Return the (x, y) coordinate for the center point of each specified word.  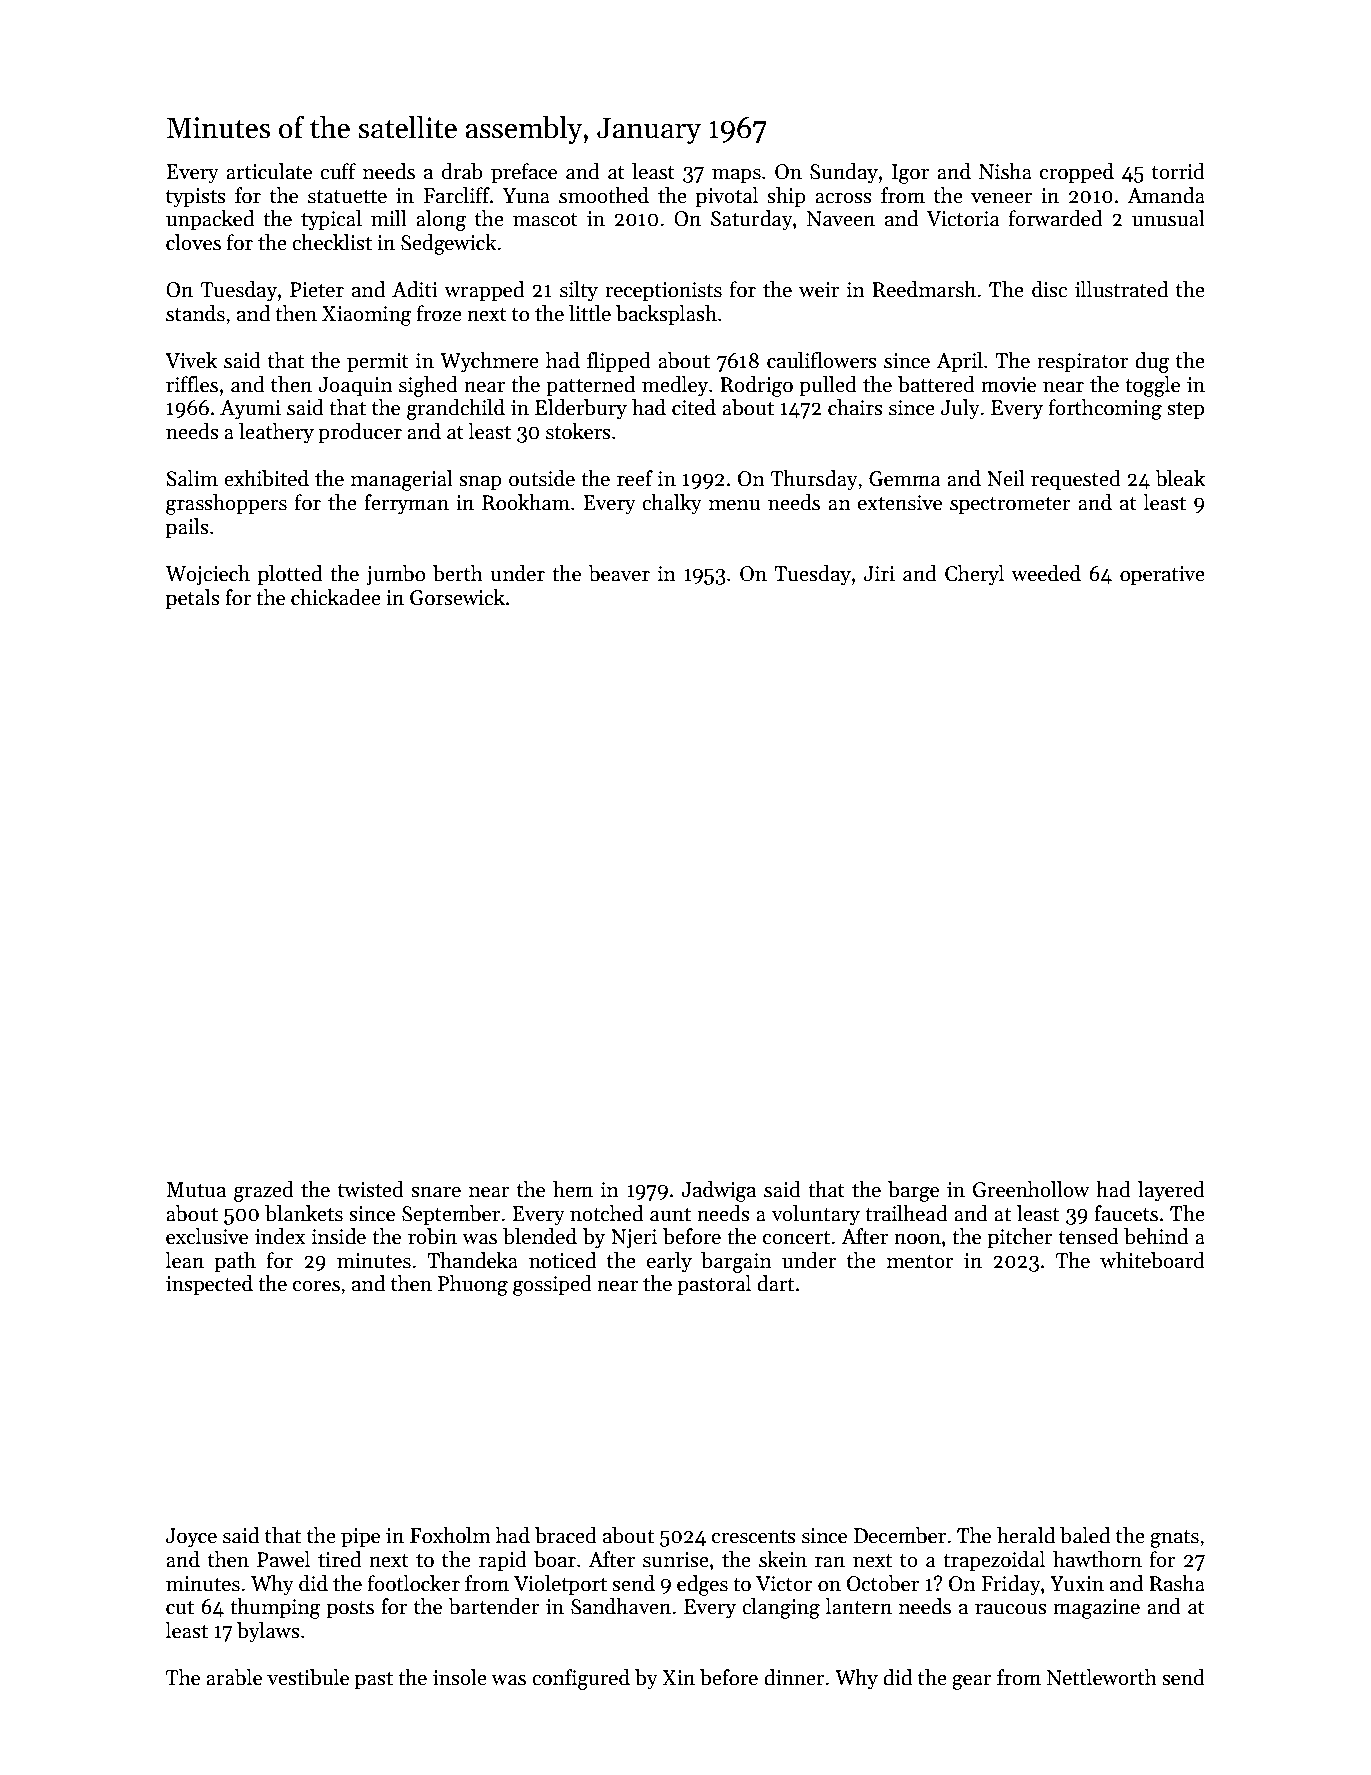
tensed (1089, 1236)
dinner (794, 1677)
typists (196, 198)
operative (1162, 575)
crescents (754, 1537)
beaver (619, 573)
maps (736, 176)
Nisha (1005, 171)
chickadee (336, 597)
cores (316, 1286)
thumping (275, 1608)
